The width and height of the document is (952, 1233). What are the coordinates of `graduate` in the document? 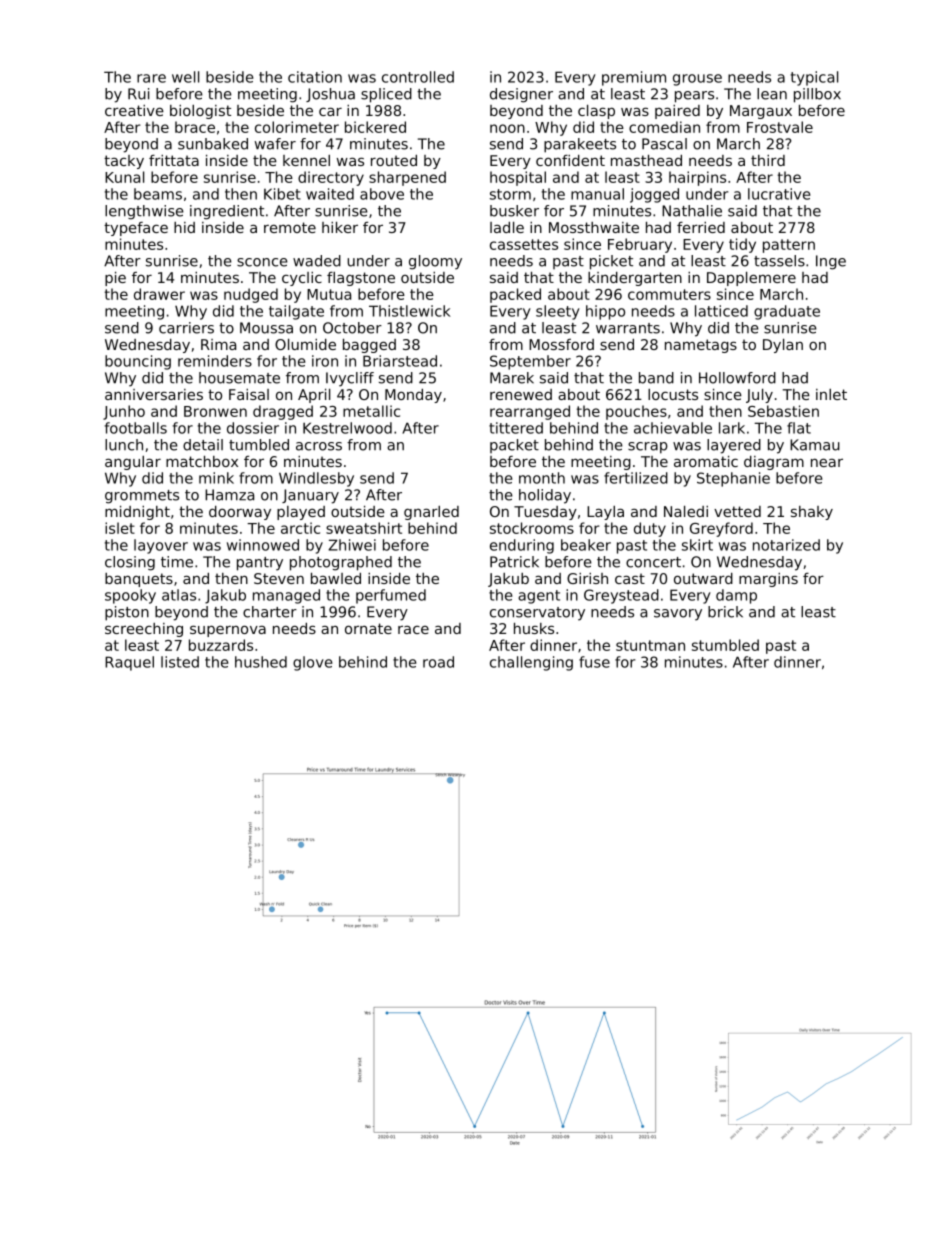 It's located at (787, 312).
